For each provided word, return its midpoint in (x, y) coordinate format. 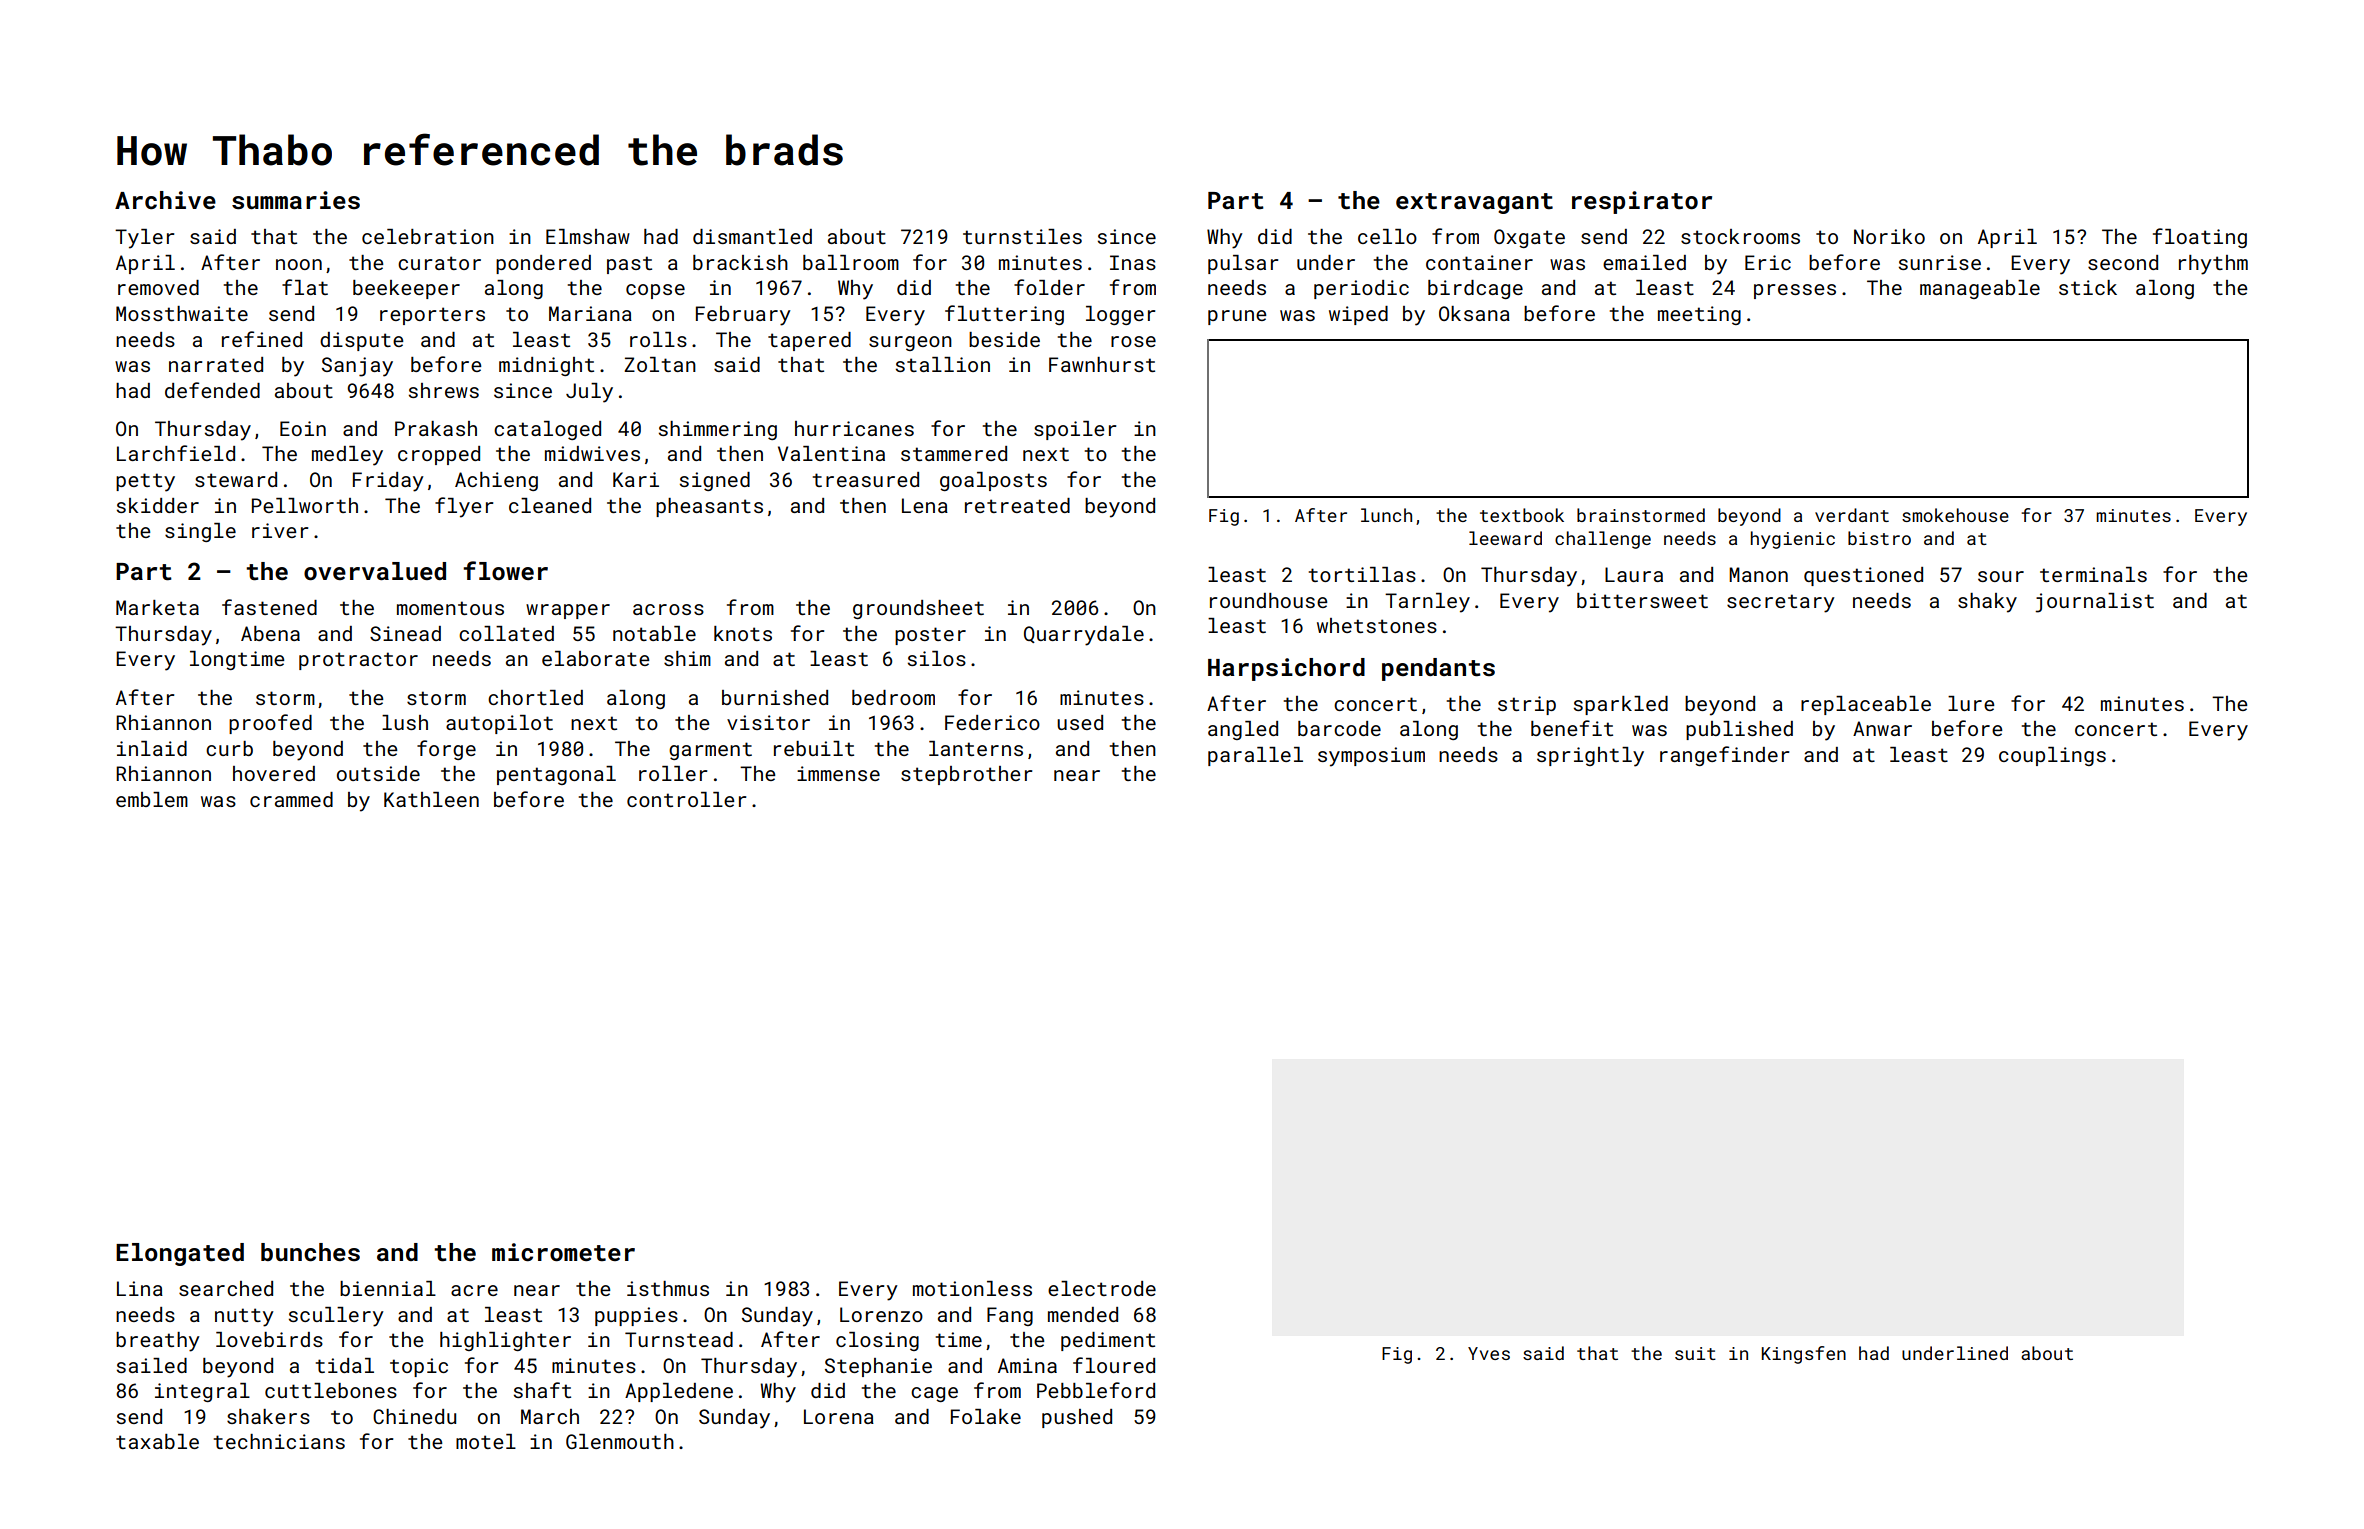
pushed (1077, 1418)
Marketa (157, 607)
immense (838, 773)
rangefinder (1724, 756)
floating (2200, 238)
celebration (428, 236)
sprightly (1590, 757)
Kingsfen (1804, 1355)
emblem (152, 799)
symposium (1371, 757)
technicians (279, 1441)
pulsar (1243, 264)
